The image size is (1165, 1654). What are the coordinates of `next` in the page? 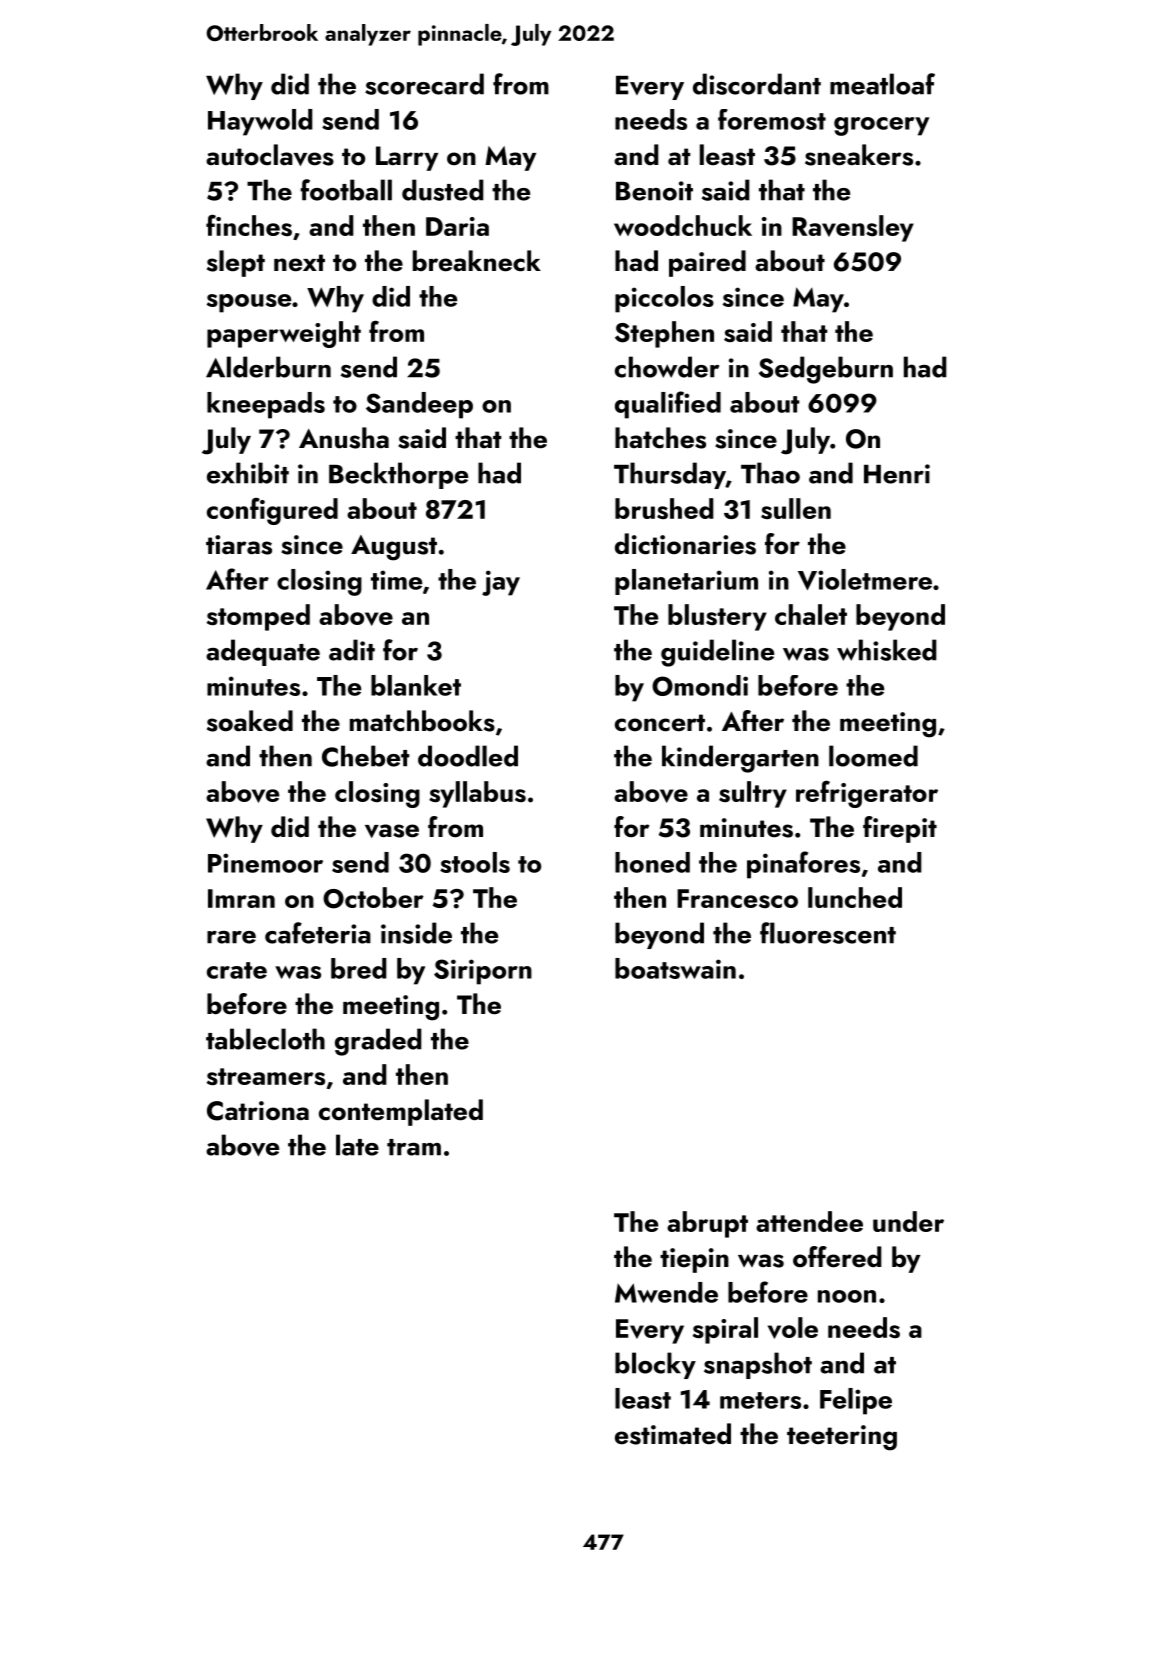 It's located at (299, 263).
